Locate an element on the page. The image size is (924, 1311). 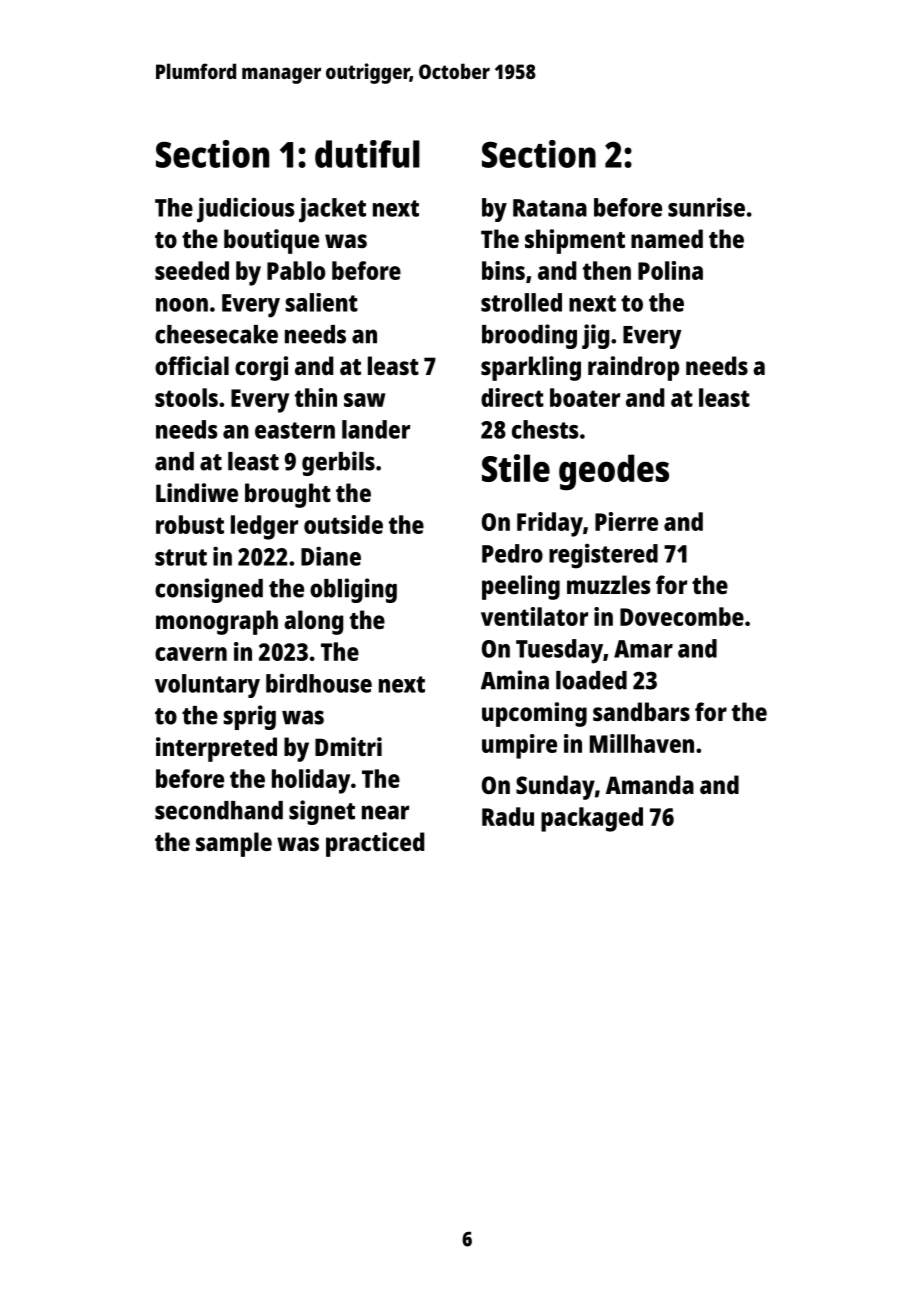
Ratana is located at coordinates (550, 208).
